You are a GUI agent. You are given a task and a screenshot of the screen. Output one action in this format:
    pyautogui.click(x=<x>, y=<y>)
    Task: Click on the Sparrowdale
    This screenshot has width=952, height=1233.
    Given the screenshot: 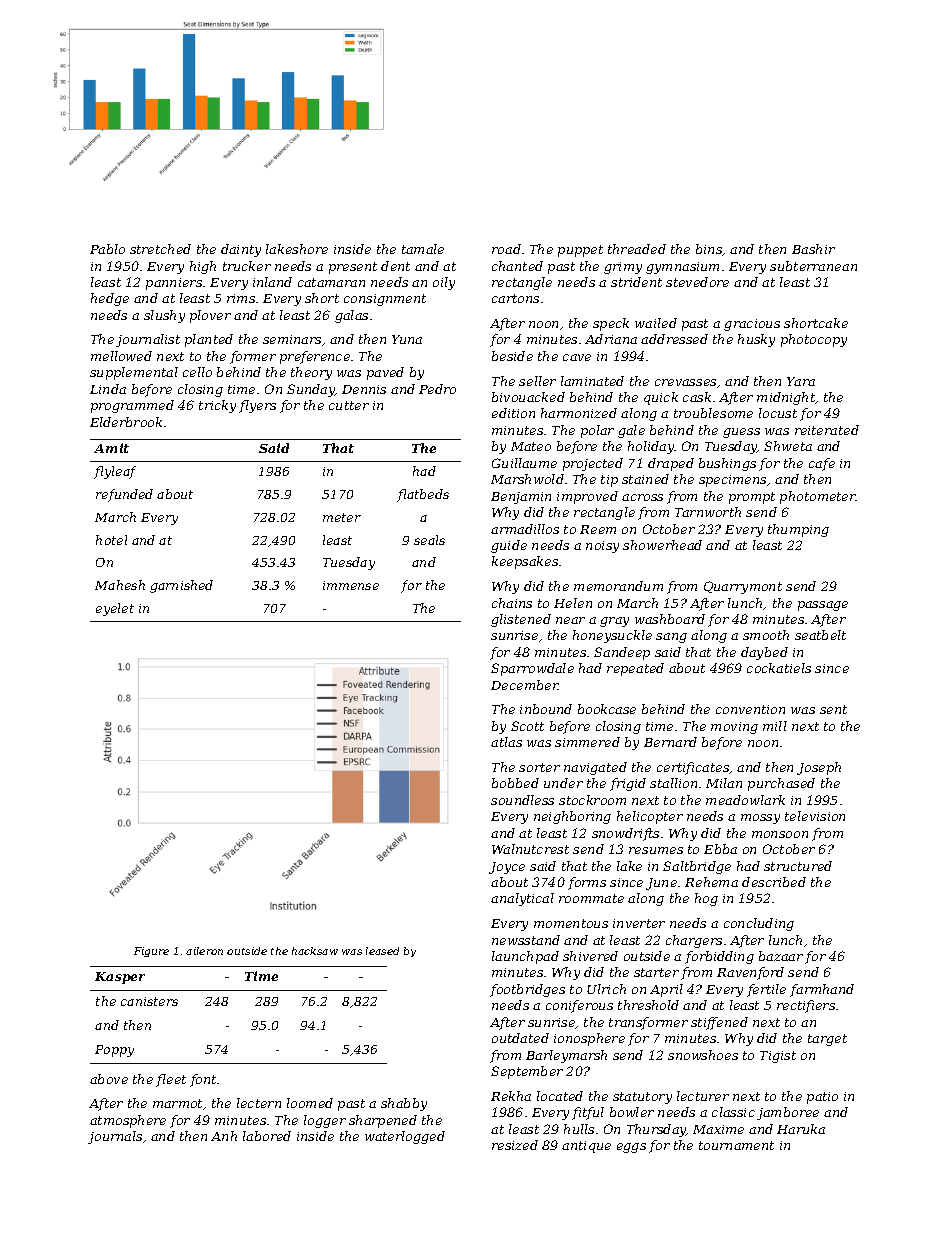 What is the action you would take?
    pyautogui.click(x=532, y=669)
